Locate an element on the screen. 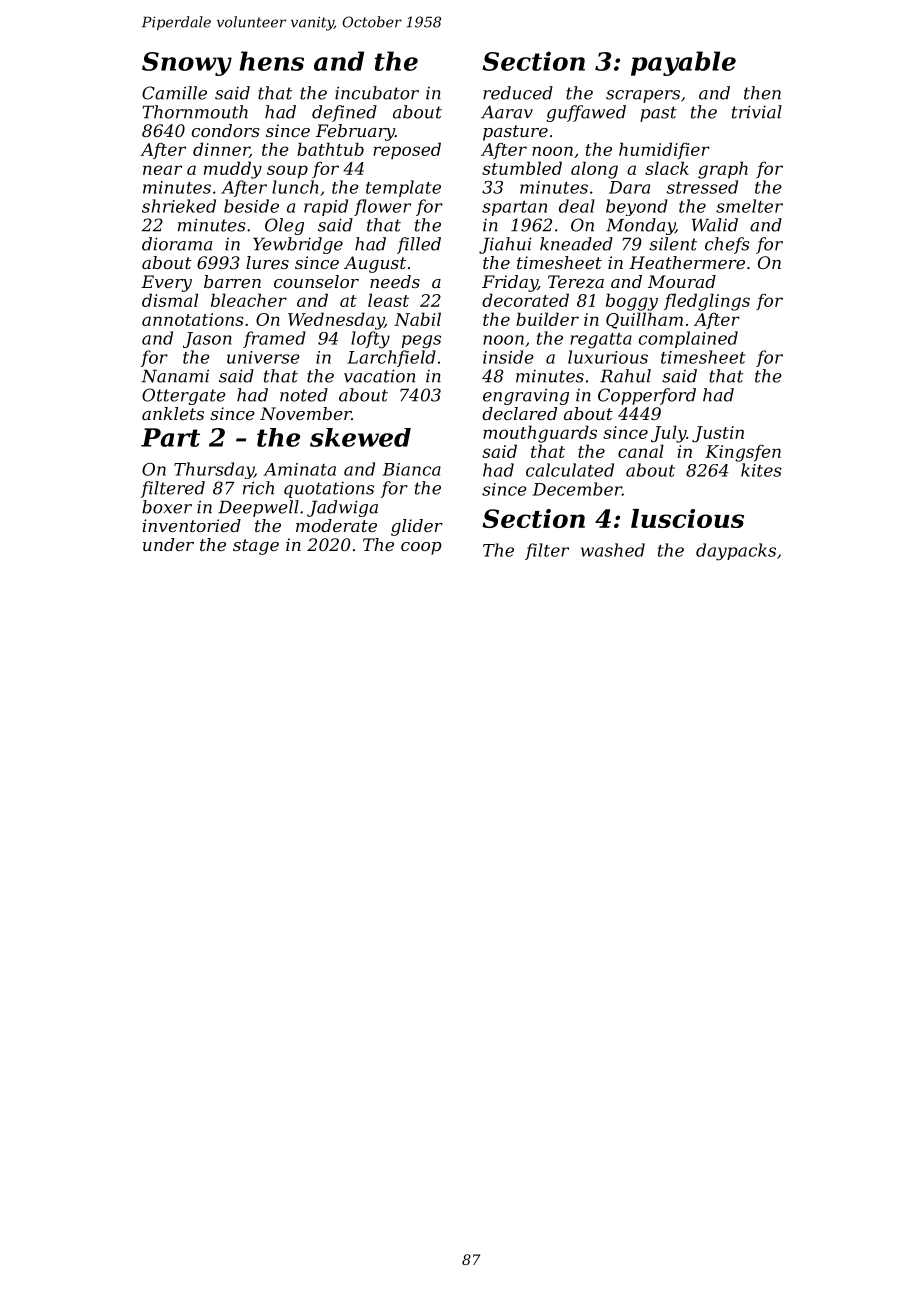 This screenshot has width=924, height=1314. stage is located at coordinates (256, 547).
